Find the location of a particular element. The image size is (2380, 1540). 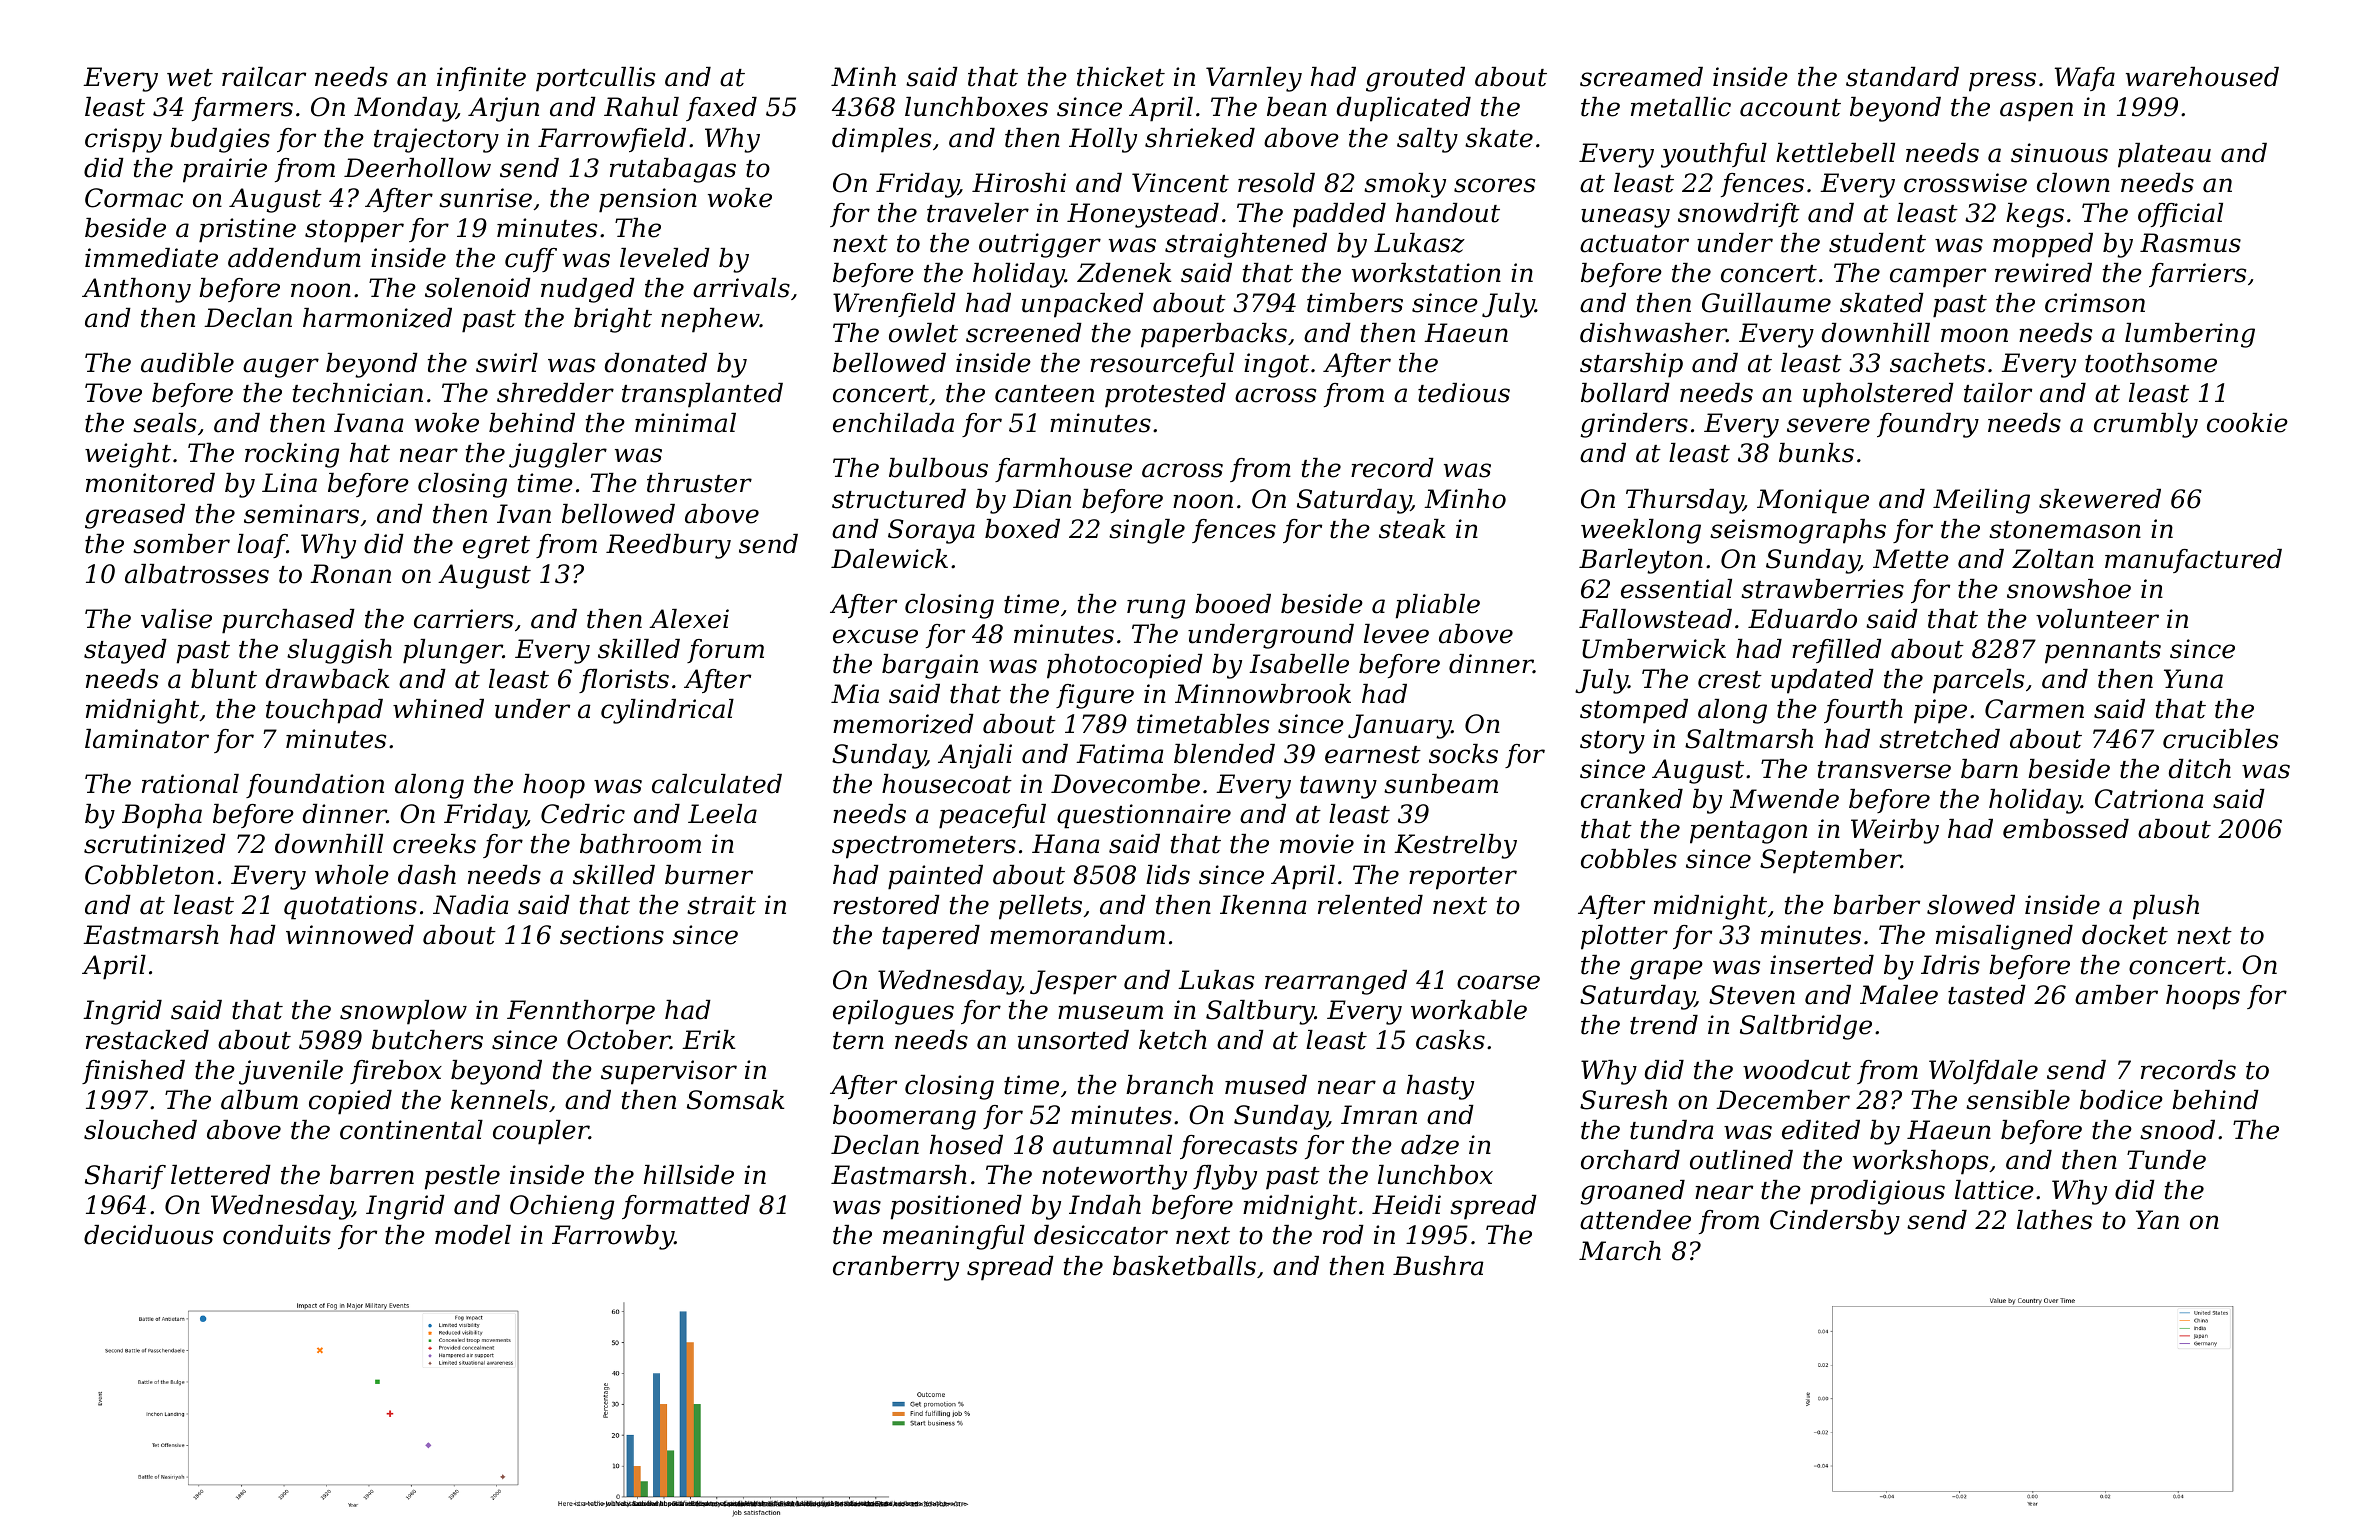

excuse is located at coordinates (875, 636).
